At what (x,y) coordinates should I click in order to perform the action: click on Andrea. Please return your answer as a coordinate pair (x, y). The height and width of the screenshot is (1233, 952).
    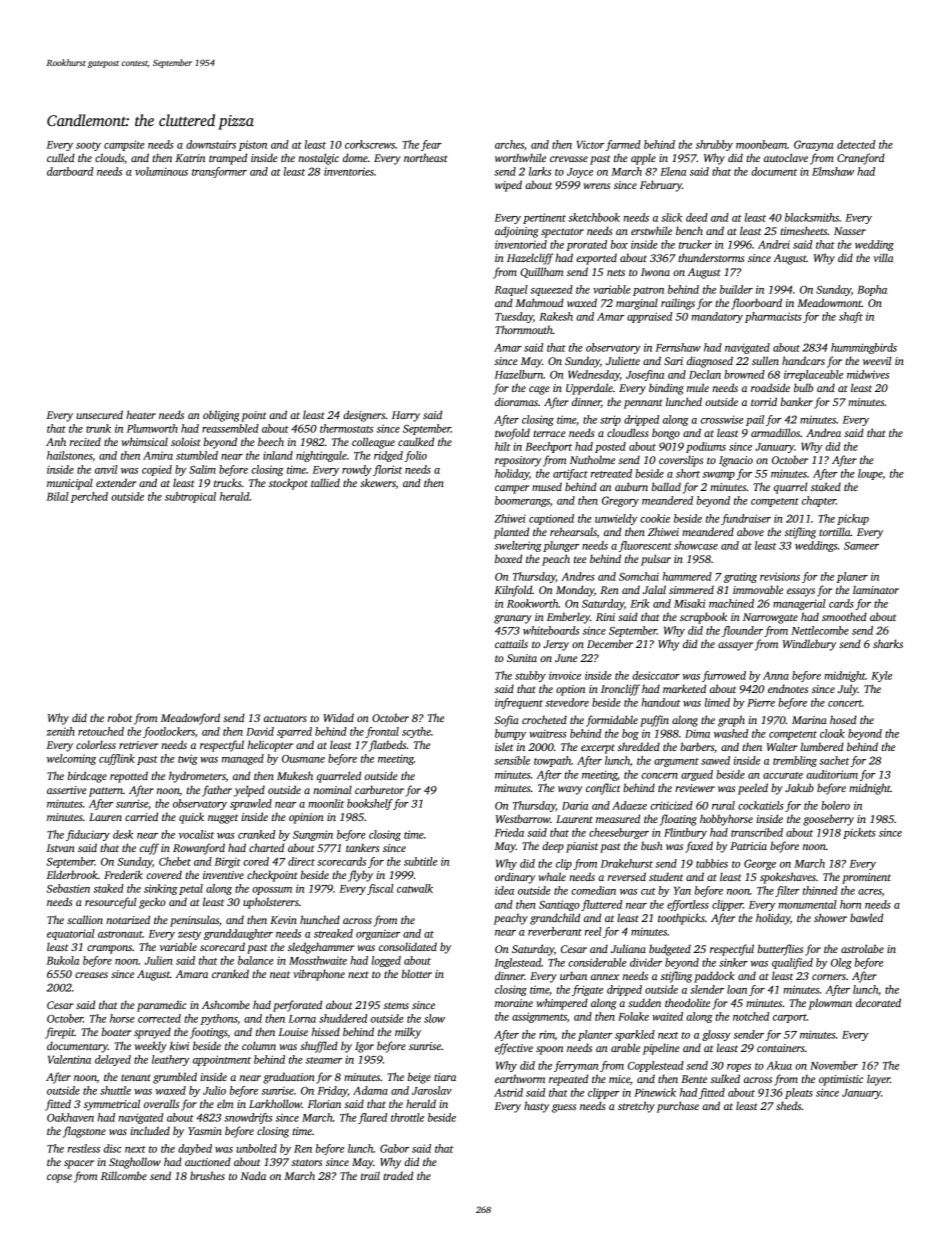
    Looking at the image, I should click on (823, 432).
